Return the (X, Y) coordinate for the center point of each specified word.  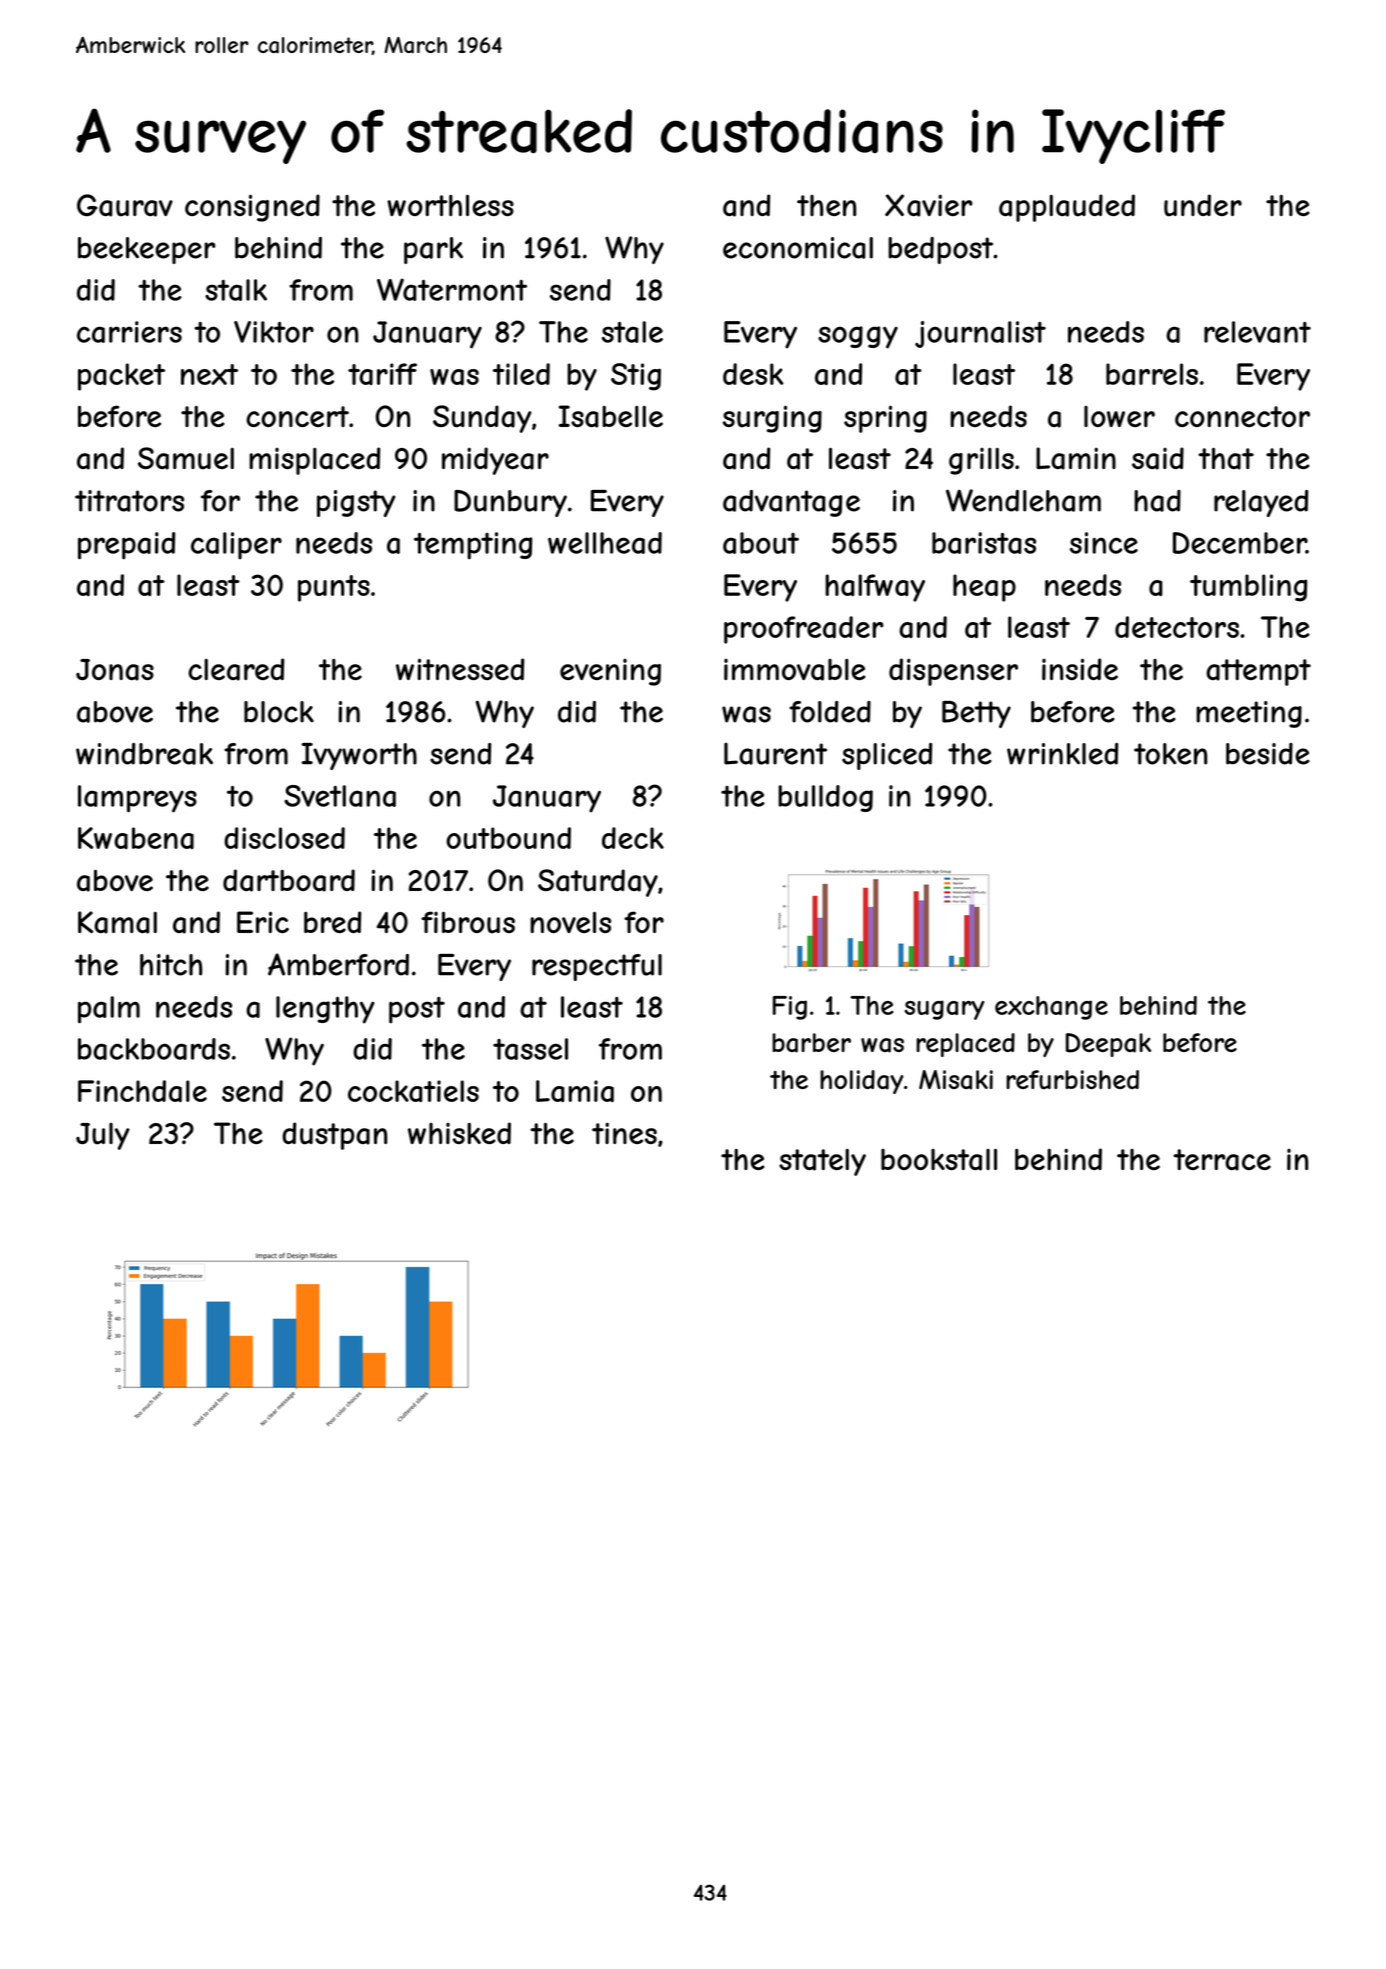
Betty (976, 714)
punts (334, 588)
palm (109, 1010)
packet (121, 377)
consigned (252, 208)
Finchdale (142, 1091)
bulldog (825, 798)
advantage (791, 503)
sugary (945, 1010)
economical (798, 248)
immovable (795, 669)
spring (885, 419)
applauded (1067, 208)
